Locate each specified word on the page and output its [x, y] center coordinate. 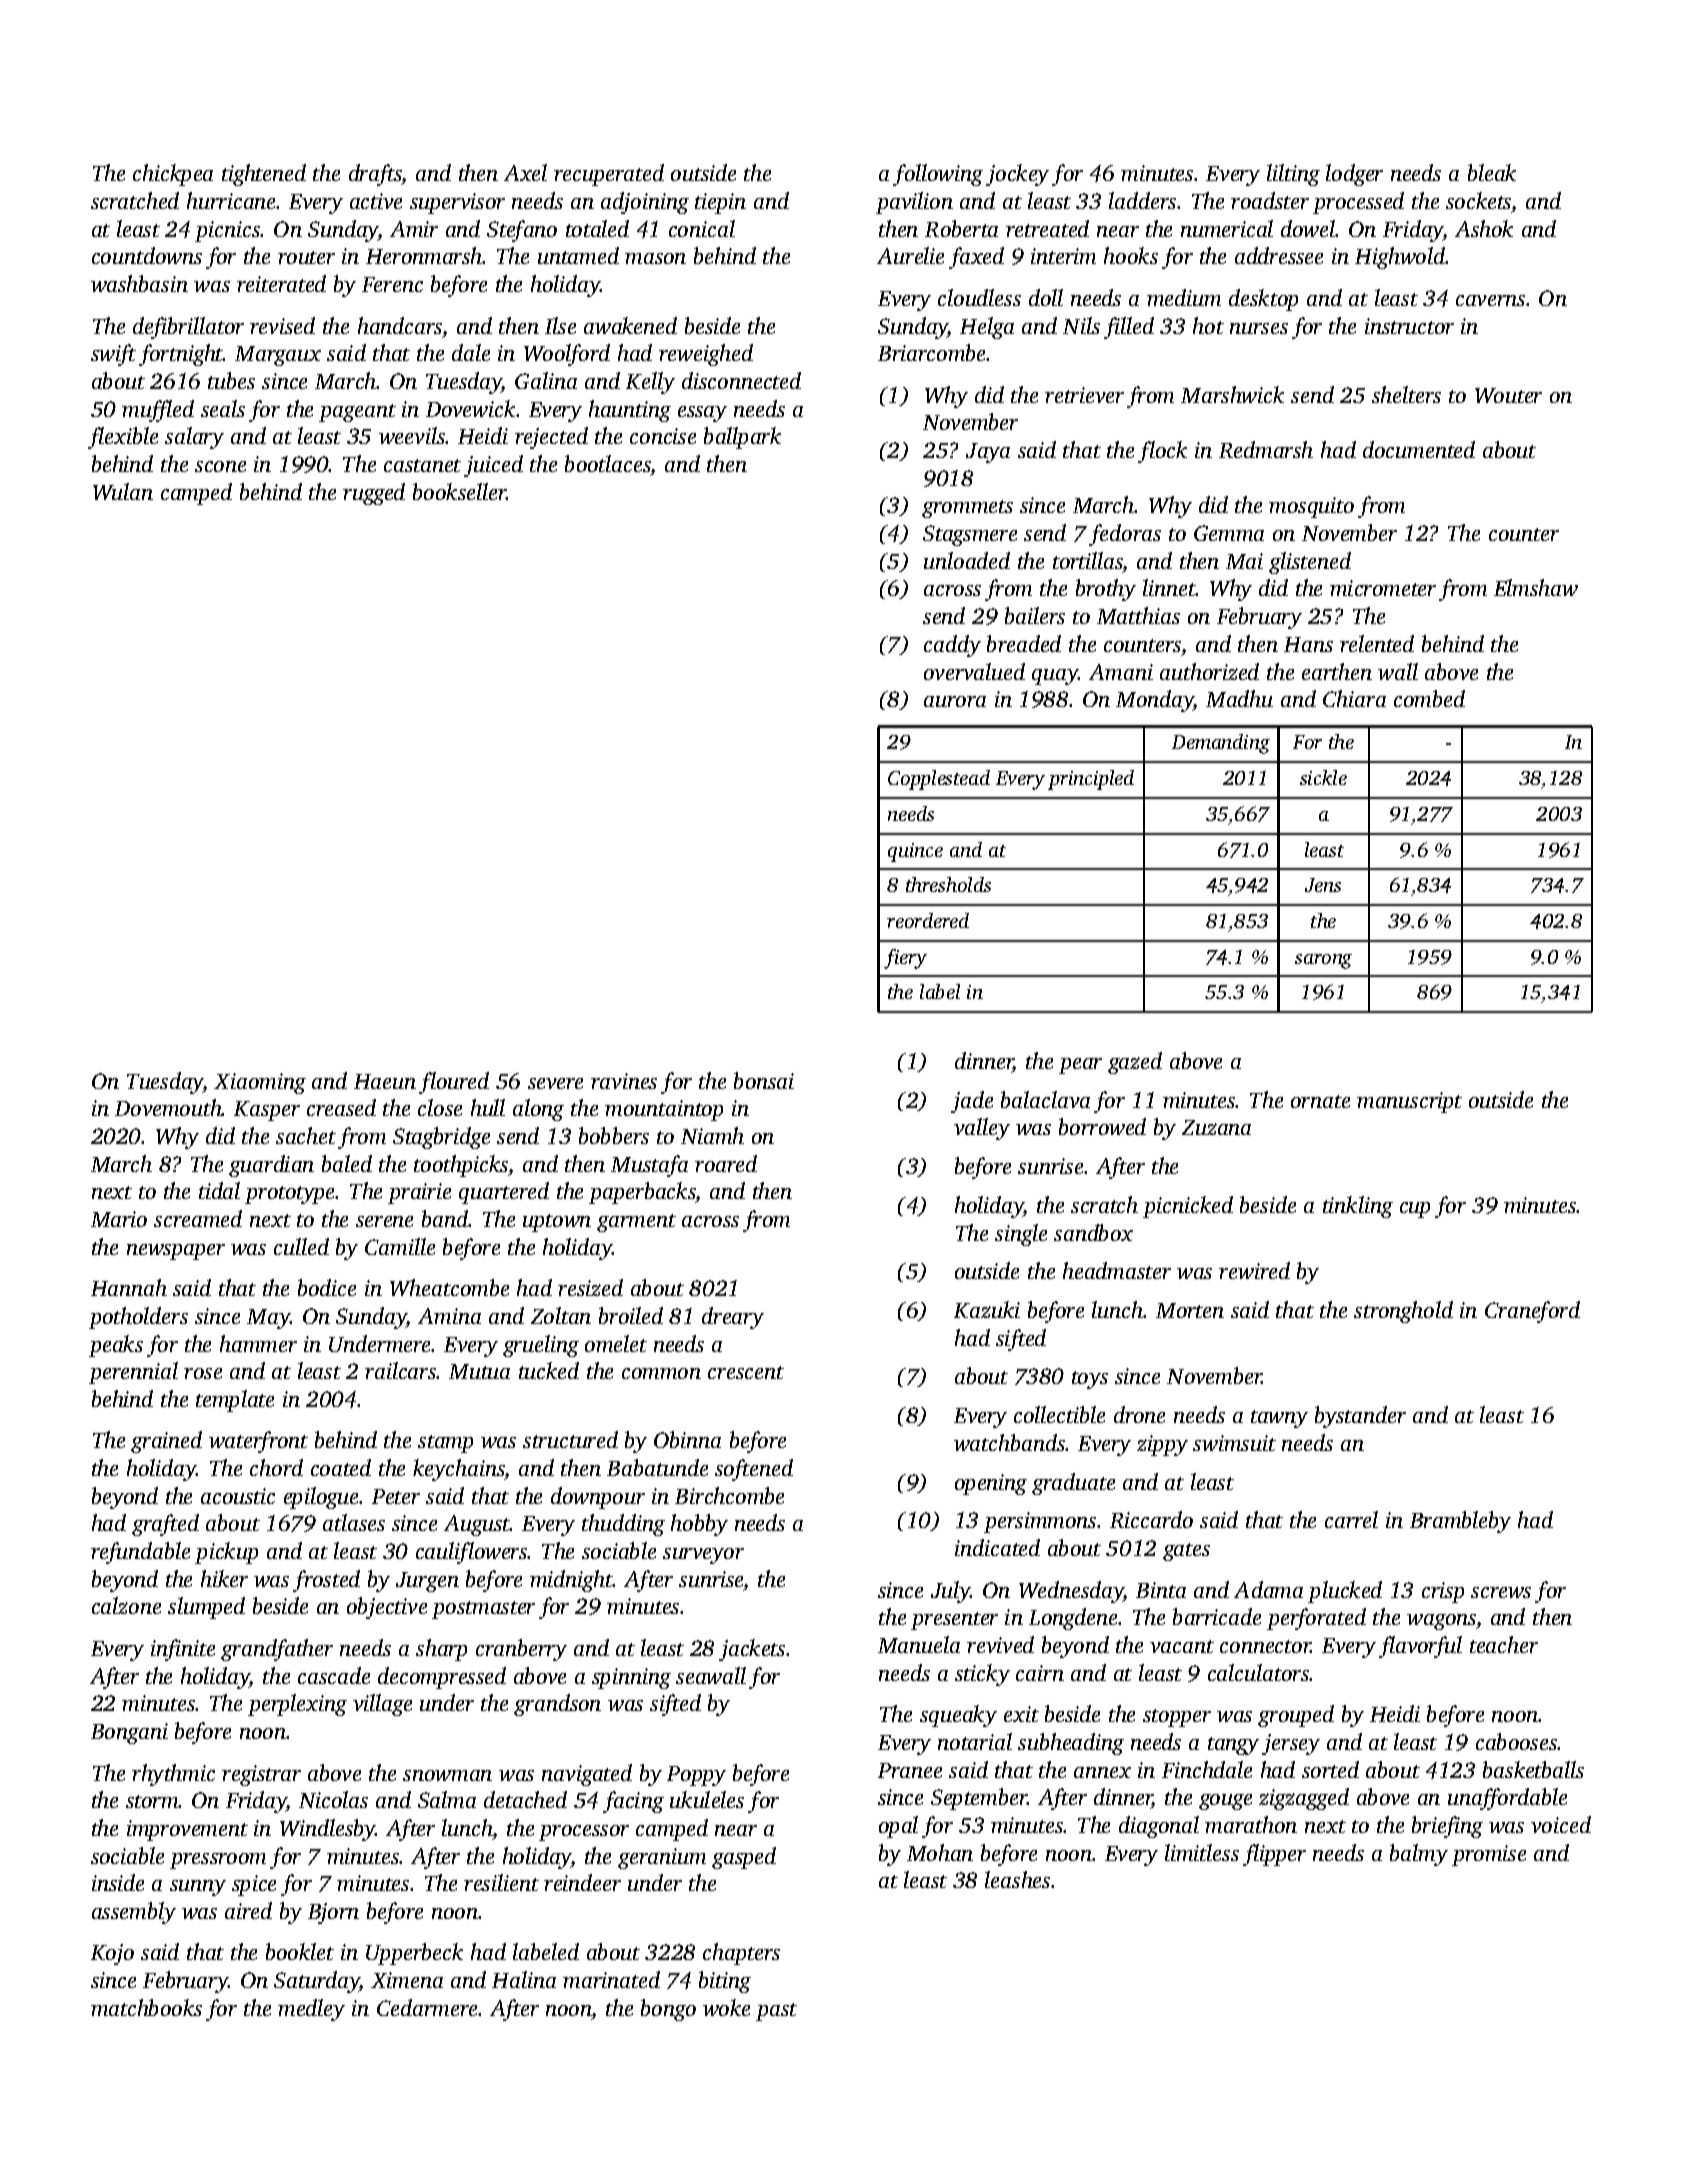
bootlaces [608, 463]
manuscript [1409, 1102]
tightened [264, 175]
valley [982, 1129]
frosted [326, 1581]
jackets [752, 1650]
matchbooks [146, 2007]
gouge [1225, 1802]
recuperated [609, 175]
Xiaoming [260, 1083]
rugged [374, 494]
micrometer [1383, 588]
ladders [1142, 200]
